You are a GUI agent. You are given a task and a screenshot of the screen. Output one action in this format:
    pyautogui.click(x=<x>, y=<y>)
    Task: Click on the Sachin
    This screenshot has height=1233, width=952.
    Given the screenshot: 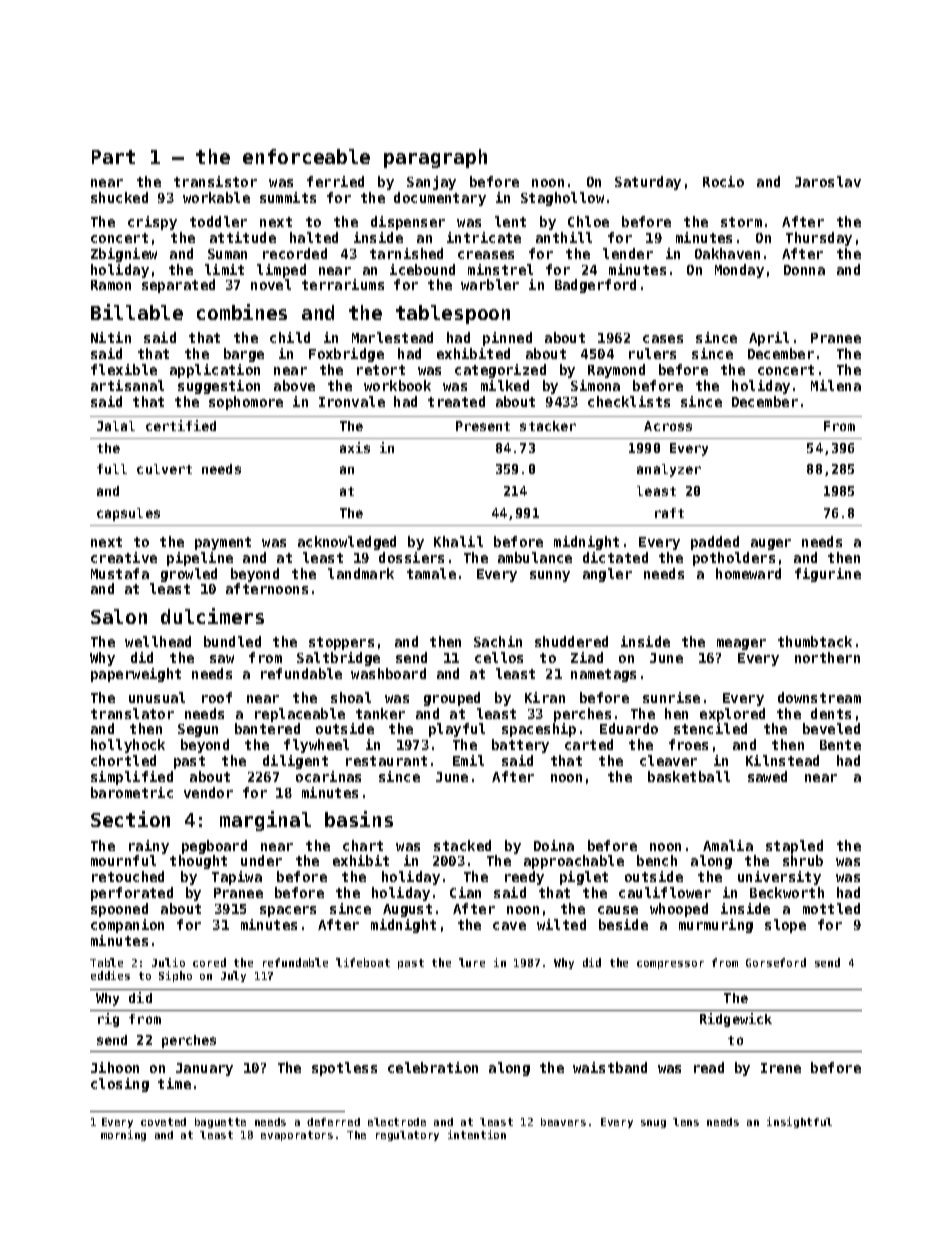 What is the action you would take?
    pyautogui.click(x=498, y=641)
